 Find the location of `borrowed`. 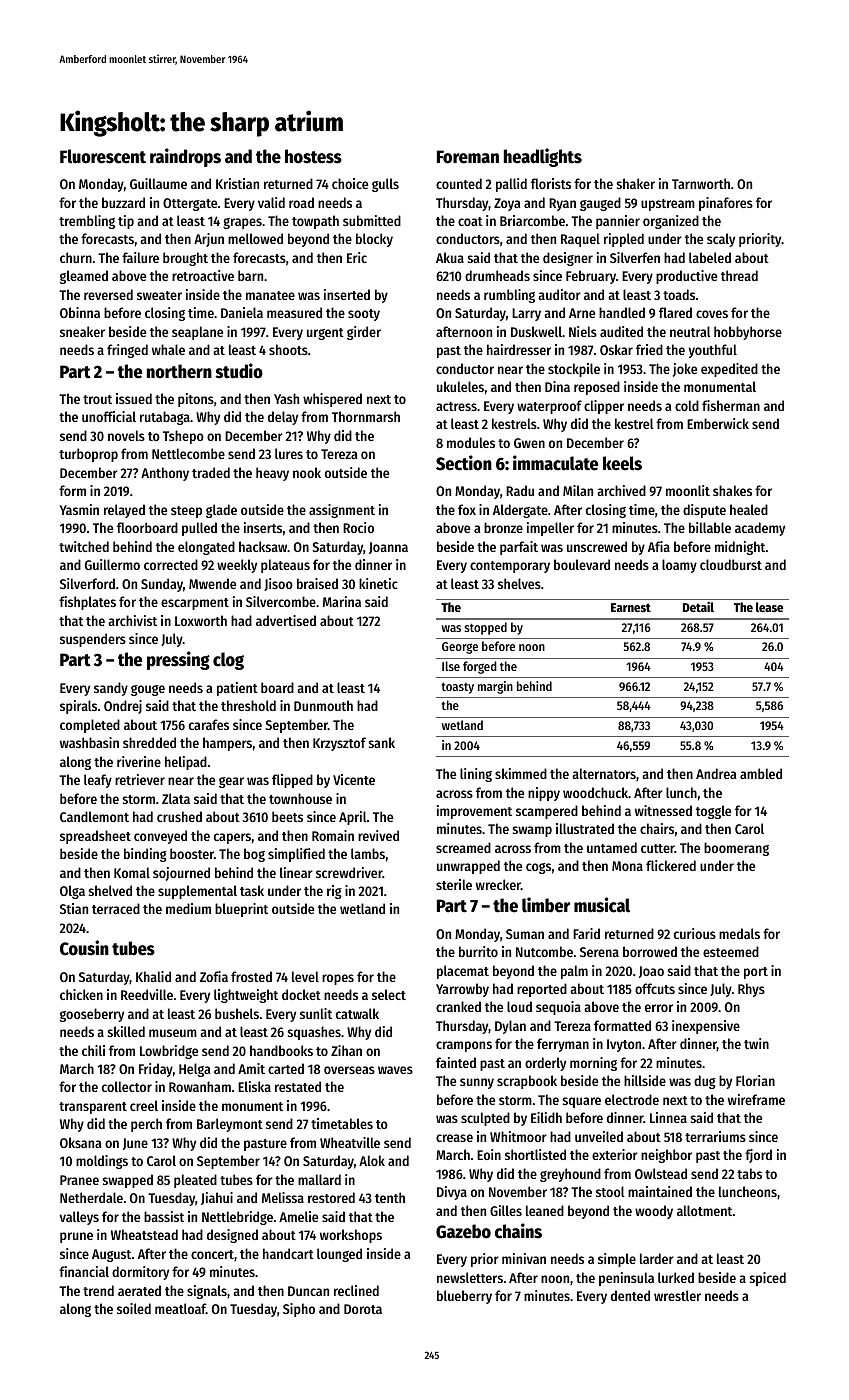

borrowed is located at coordinates (650, 951).
